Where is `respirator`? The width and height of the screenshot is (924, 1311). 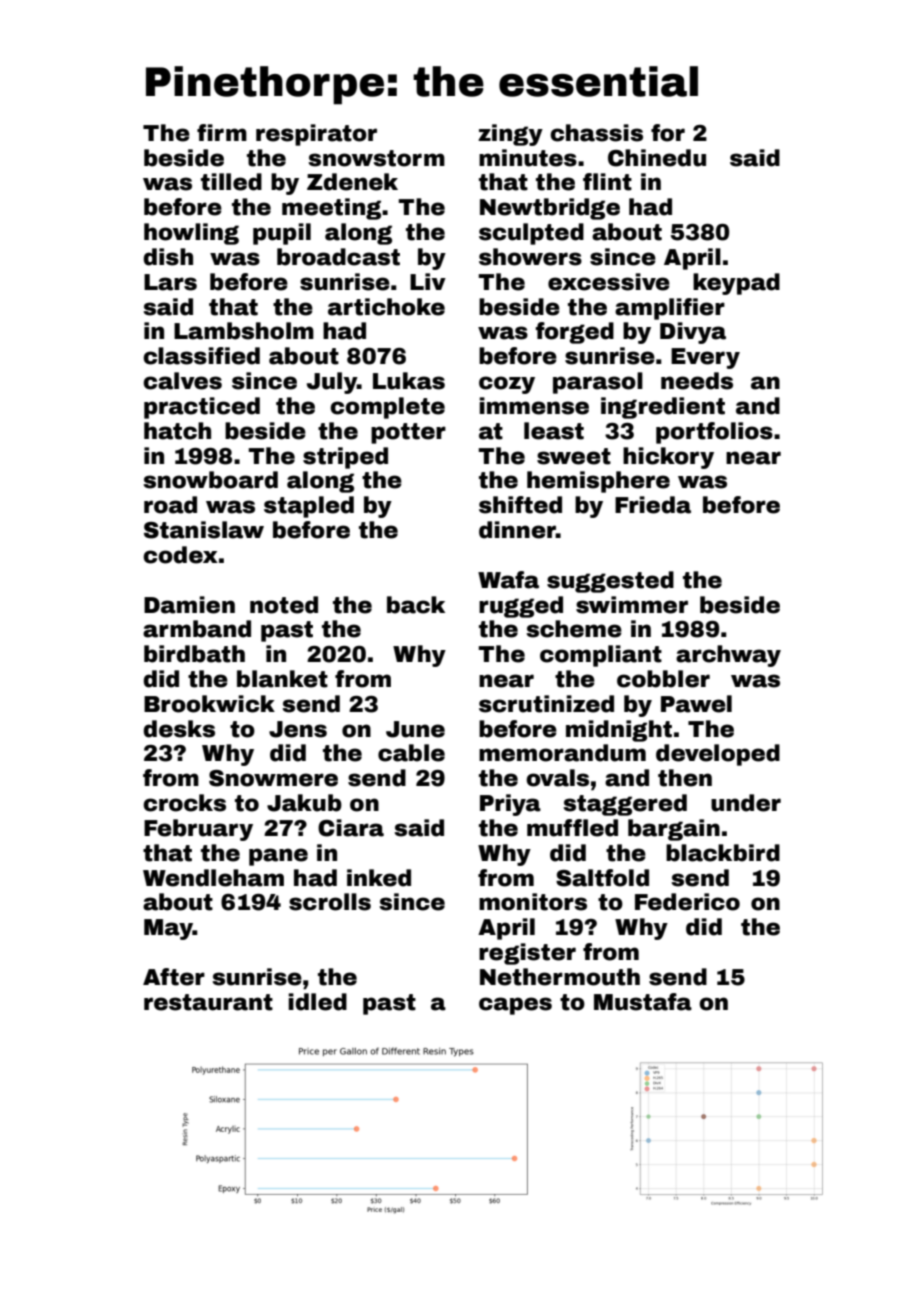 respirator is located at coordinates (316, 135).
